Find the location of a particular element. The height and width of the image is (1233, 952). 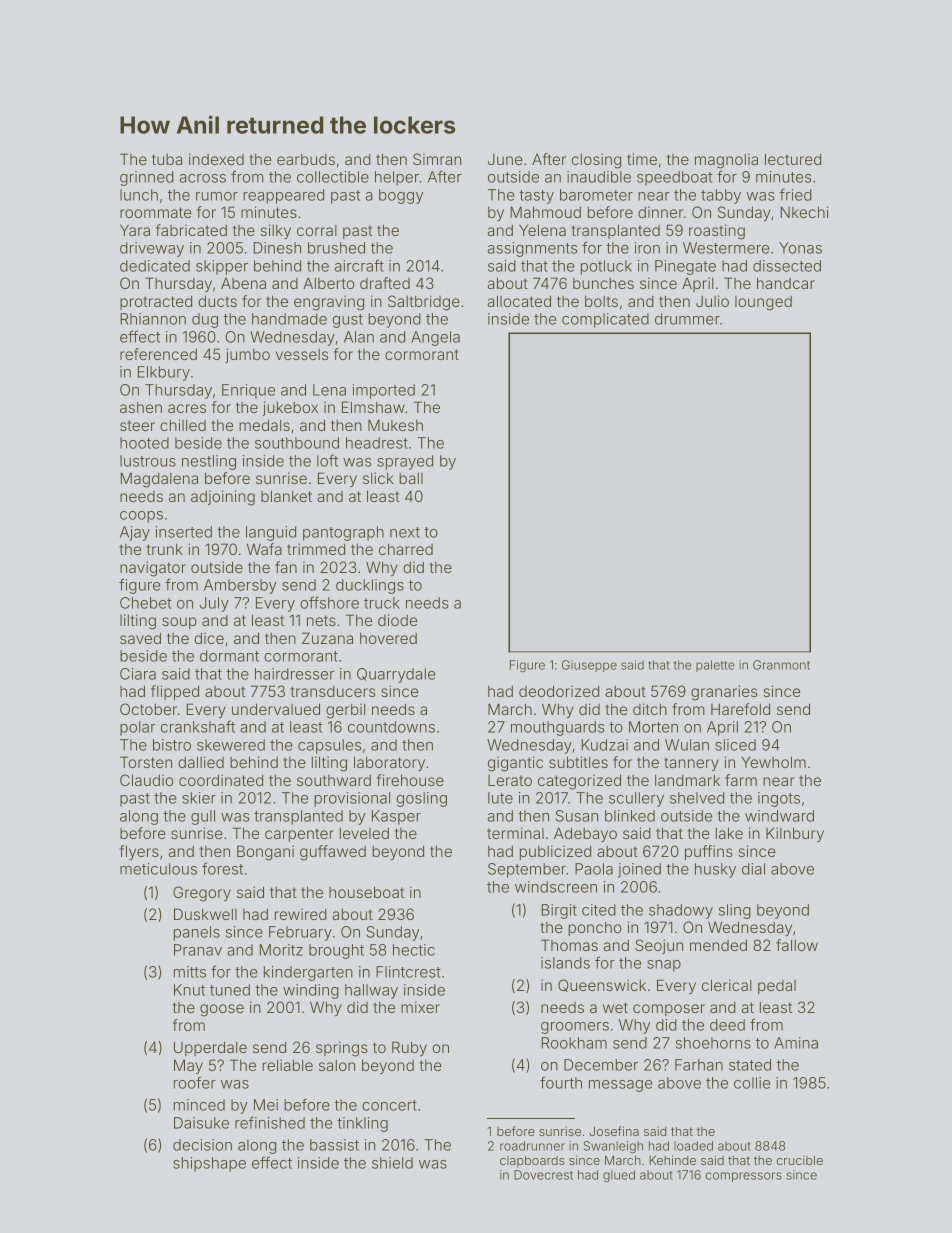

complicated is located at coordinates (605, 320).
